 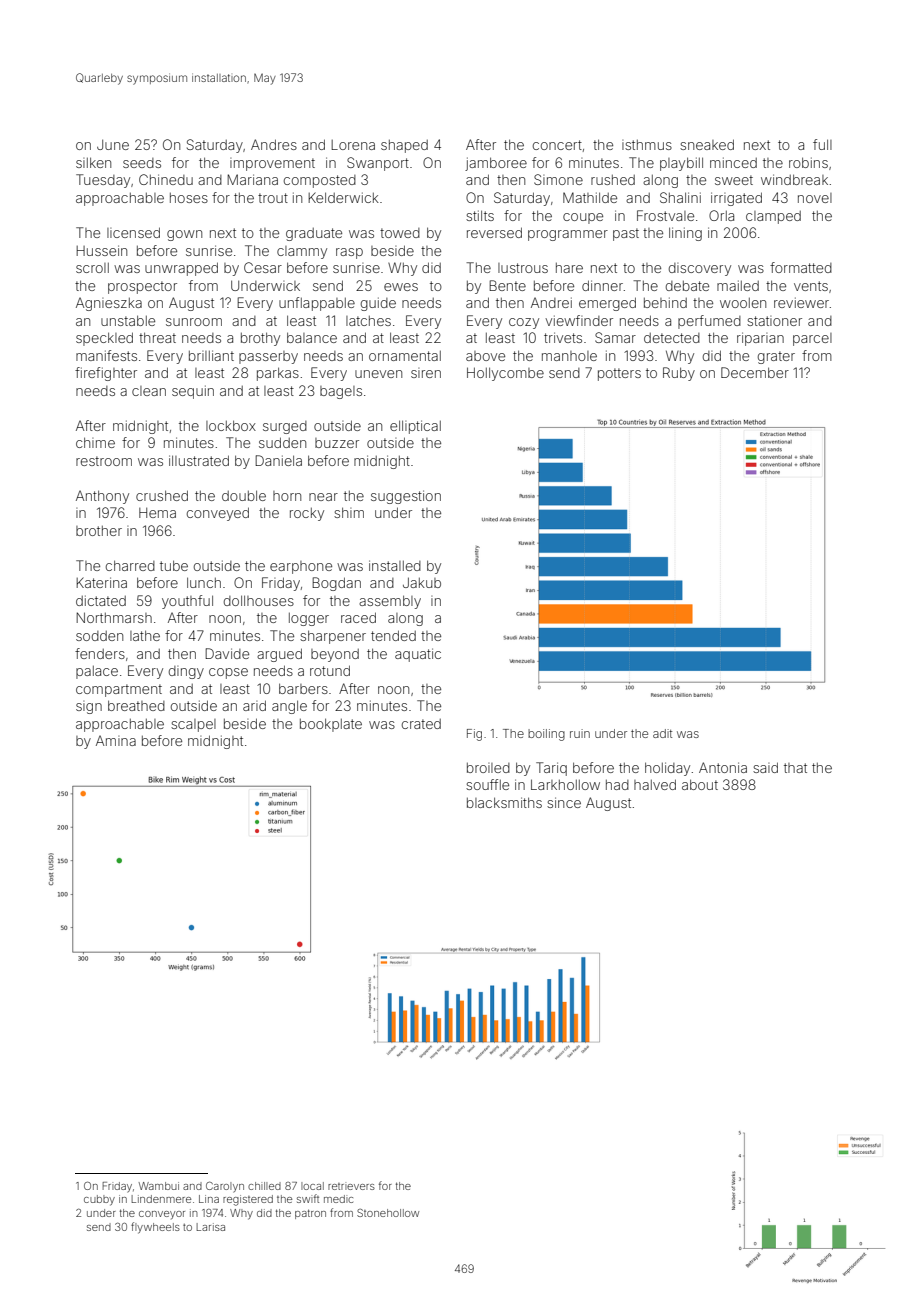 What do you see at coordinates (405, 356) in the image?
I see `ornamental` at bounding box center [405, 356].
